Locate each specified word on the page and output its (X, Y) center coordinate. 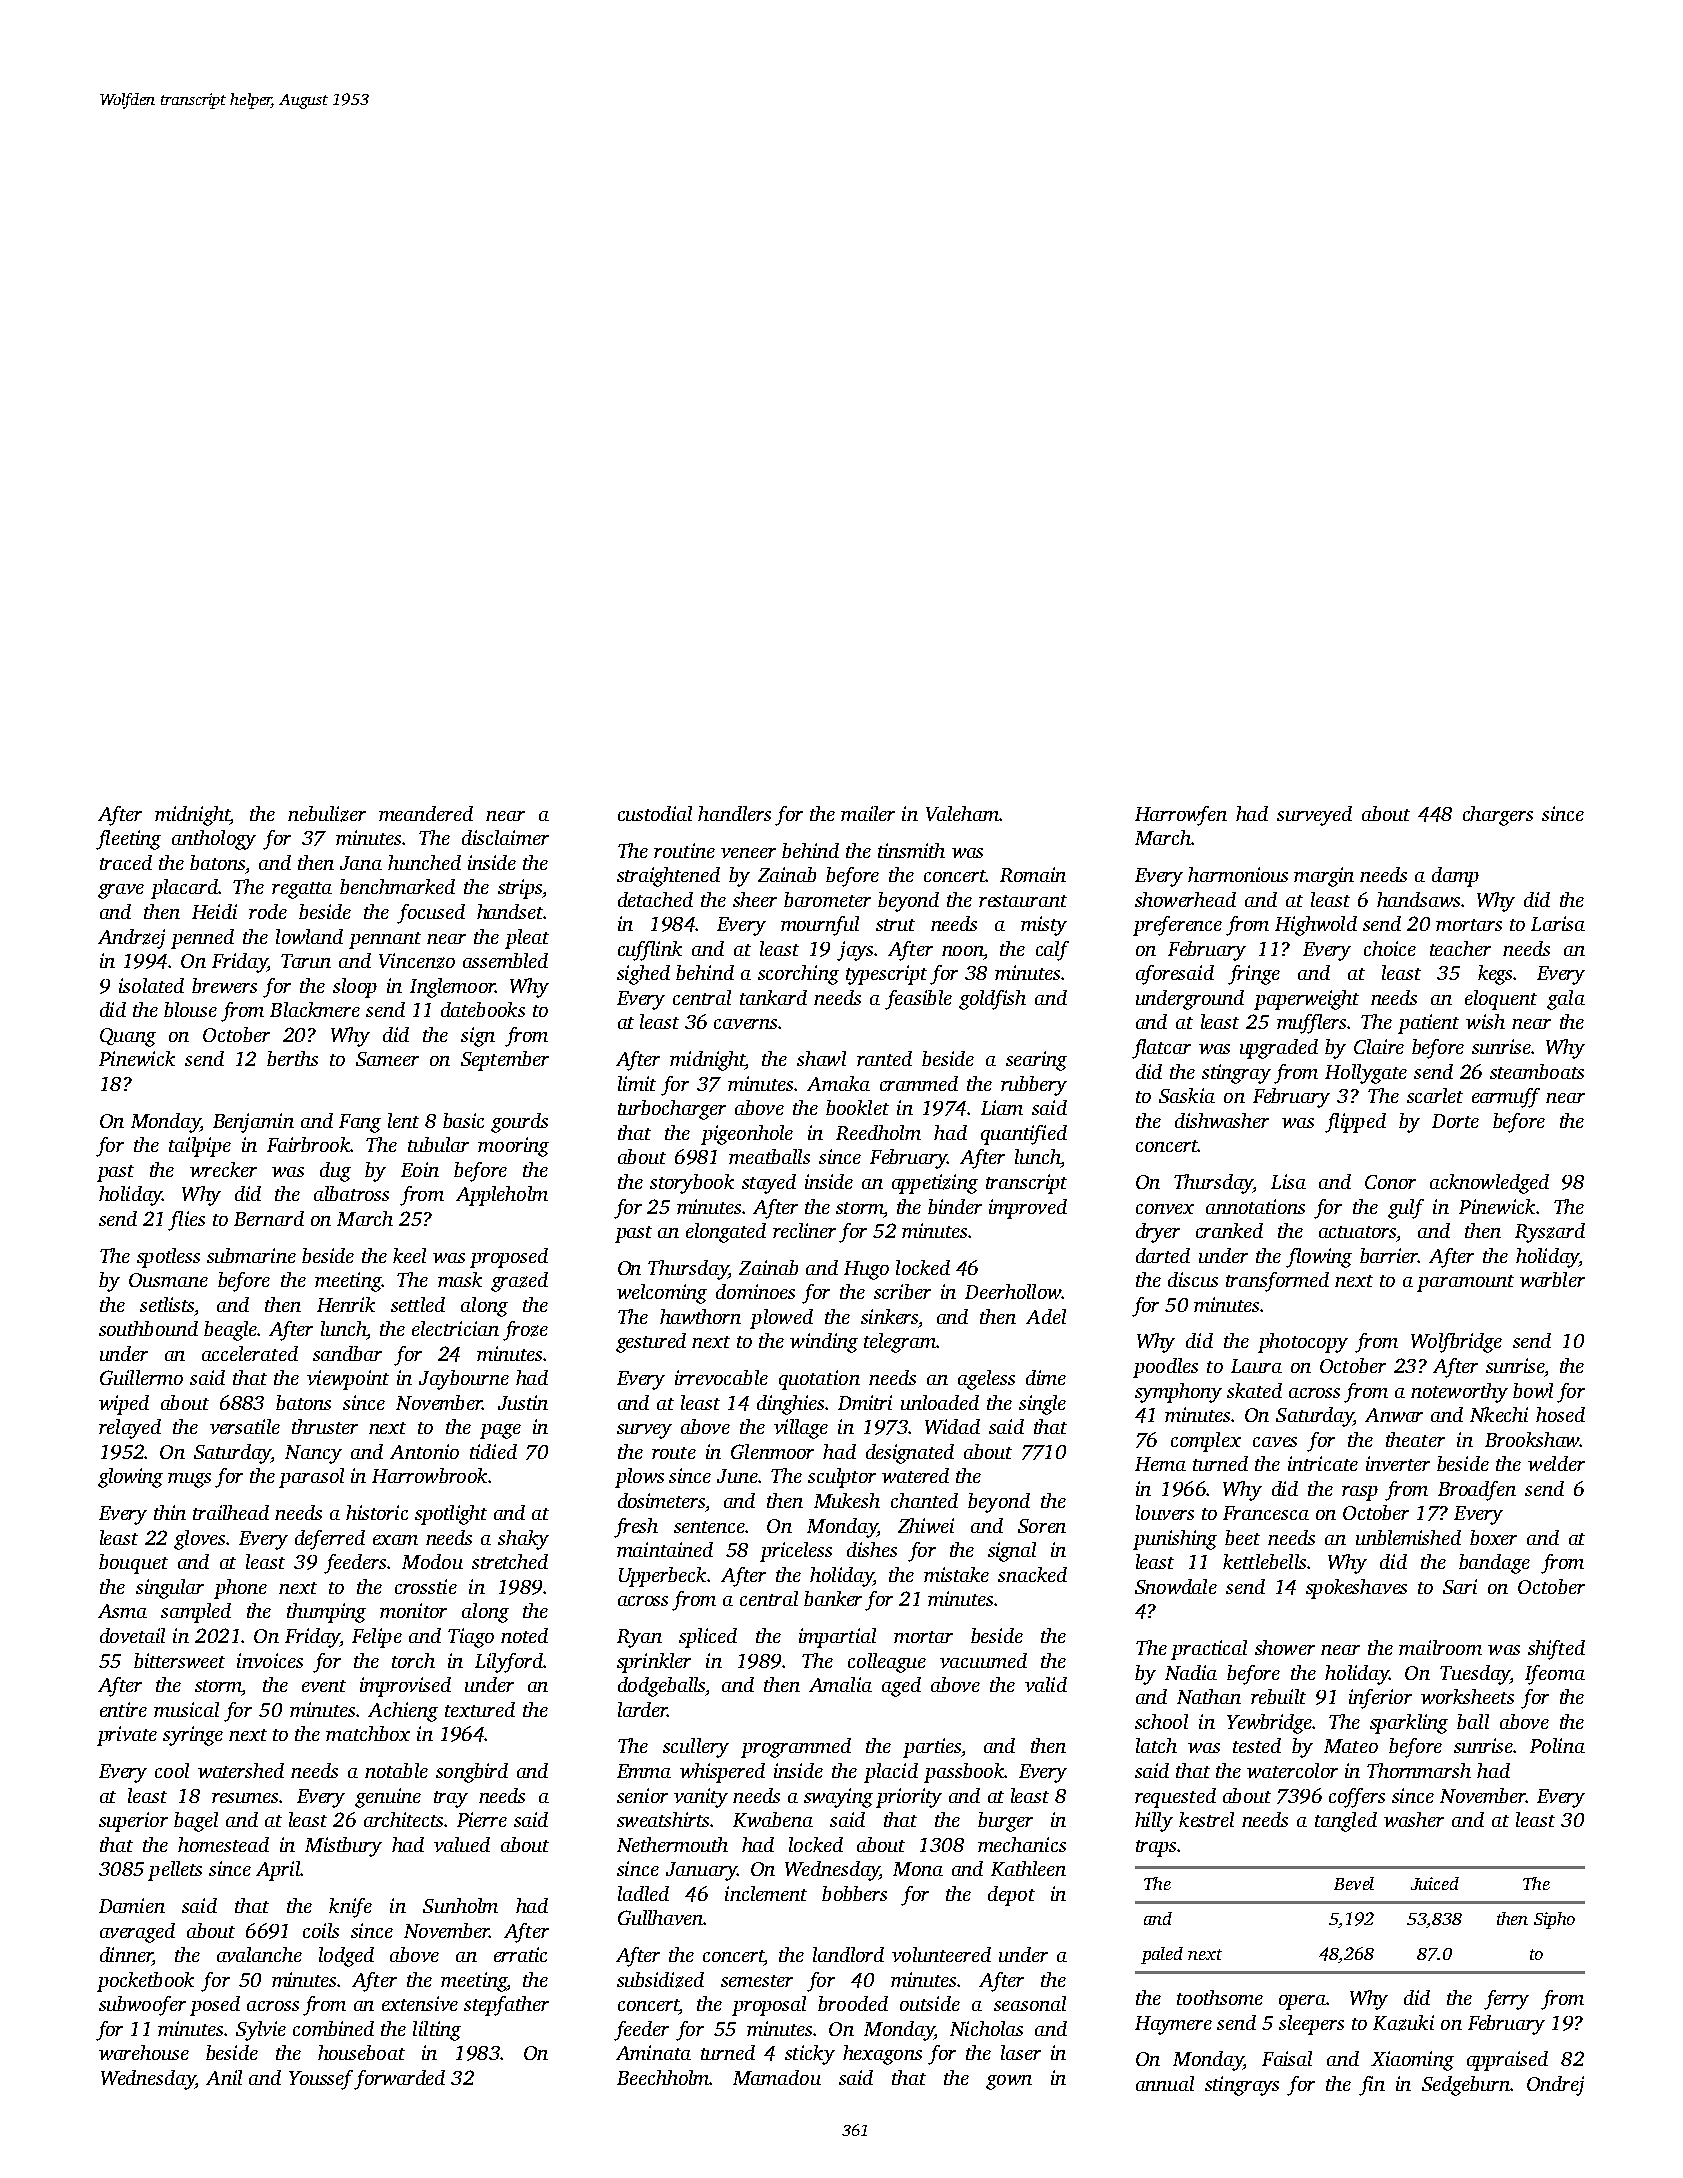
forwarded (399, 2080)
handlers (734, 813)
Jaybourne (464, 1380)
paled (1162, 1955)
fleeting (128, 840)
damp (1455, 877)
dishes (872, 1549)
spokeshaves (1356, 1589)
